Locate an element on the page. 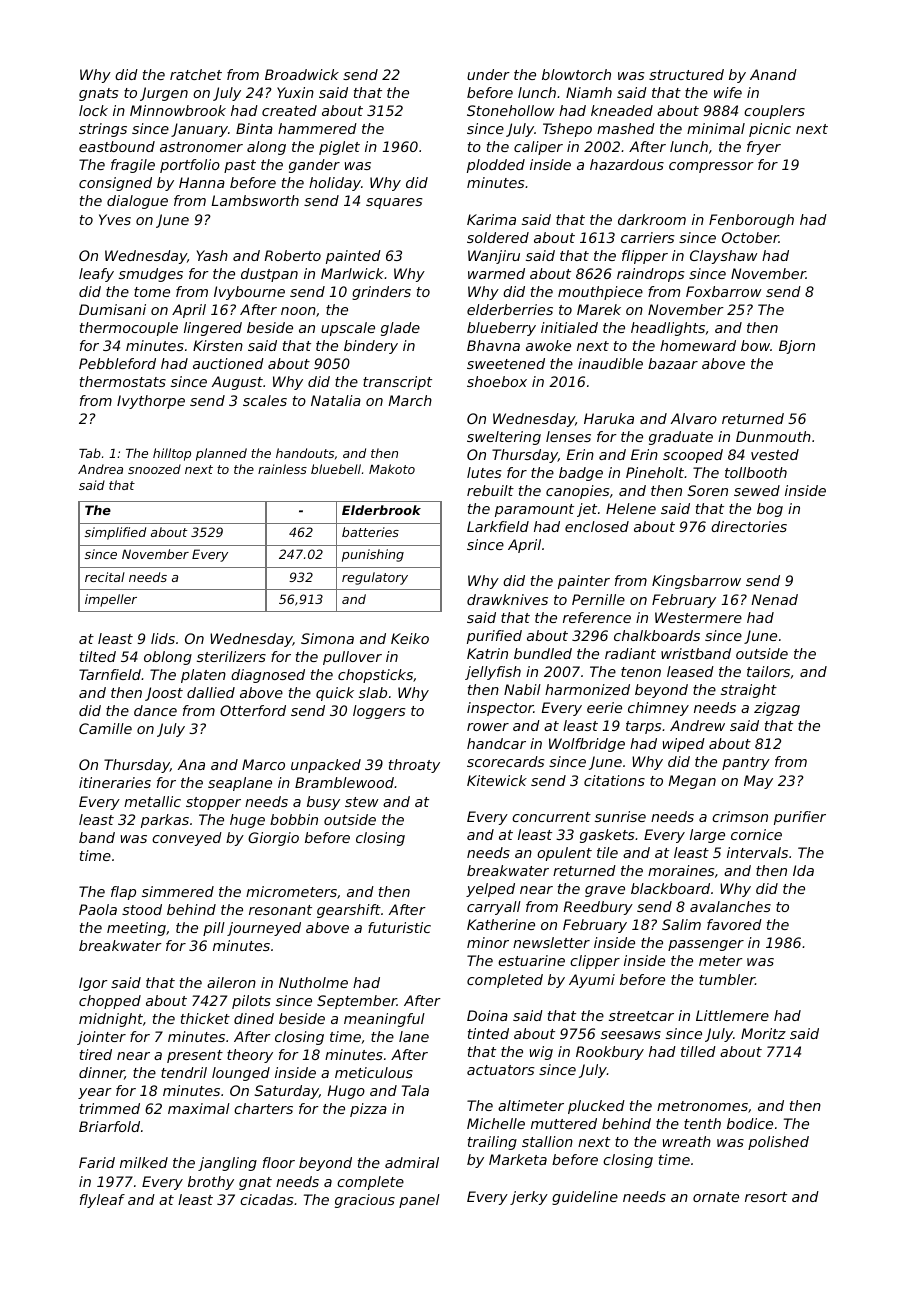  Larkfield is located at coordinates (498, 526).
